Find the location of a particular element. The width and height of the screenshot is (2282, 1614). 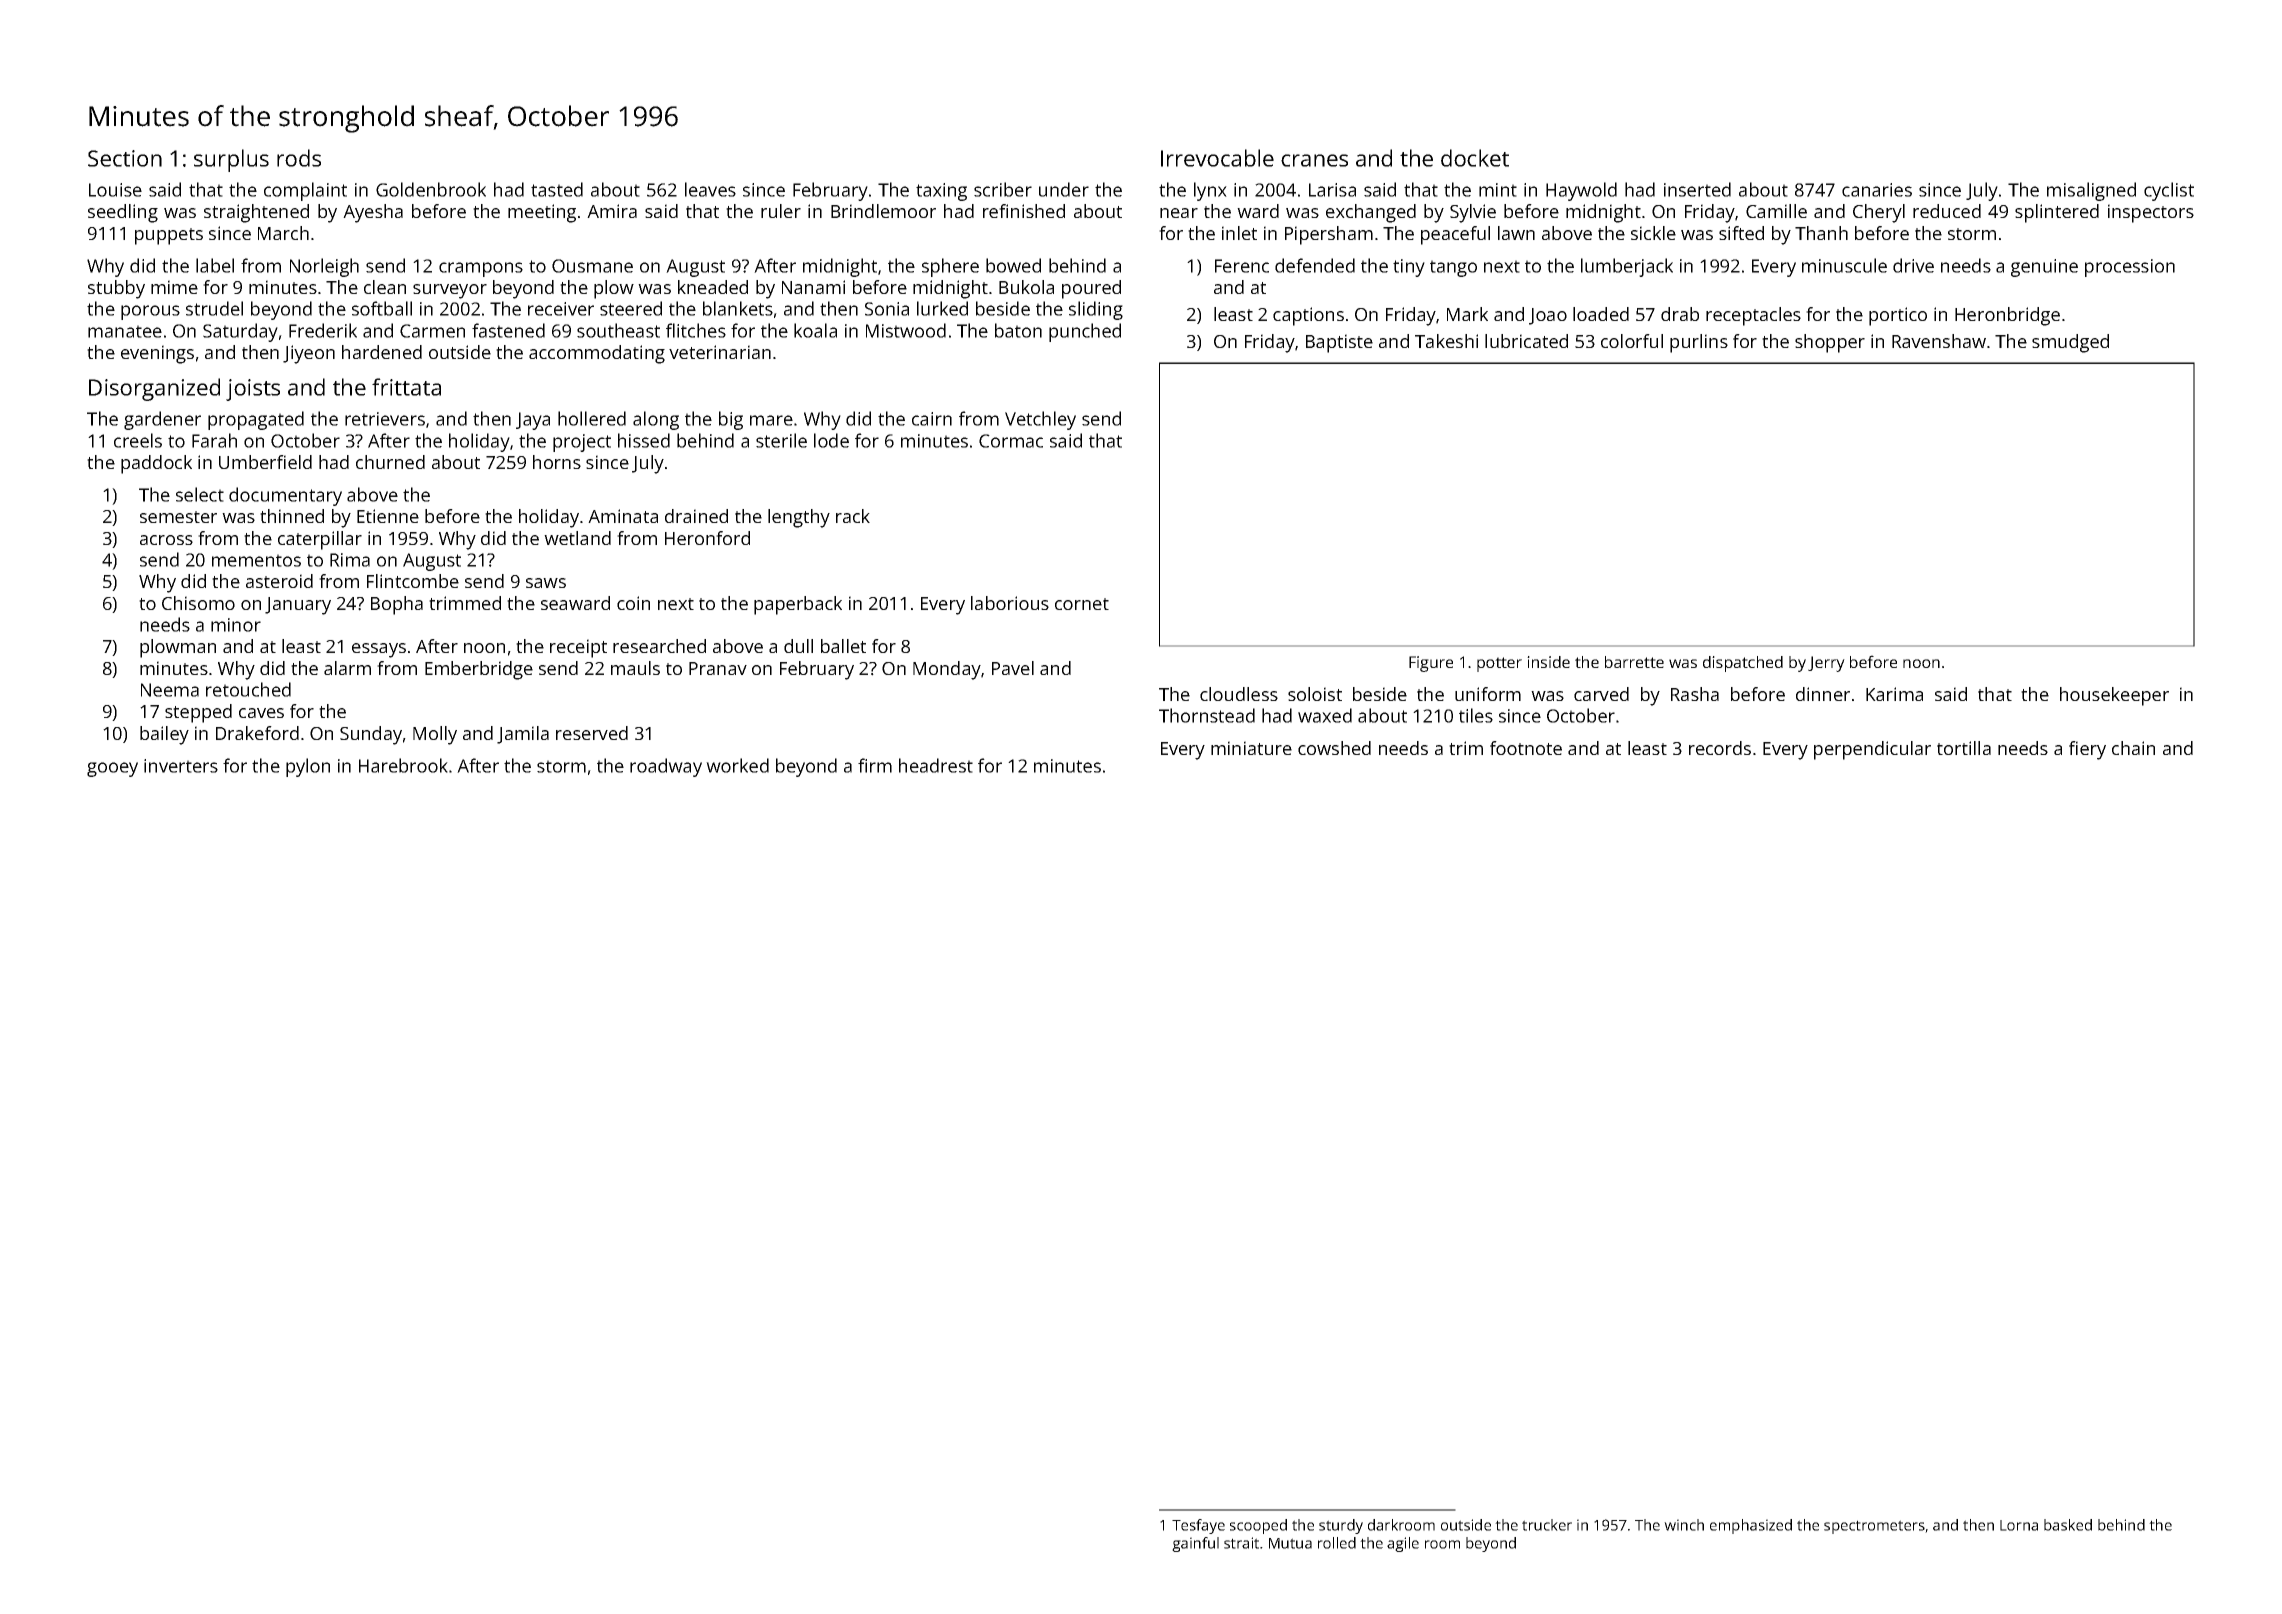

Harebrook is located at coordinates (403, 765).
